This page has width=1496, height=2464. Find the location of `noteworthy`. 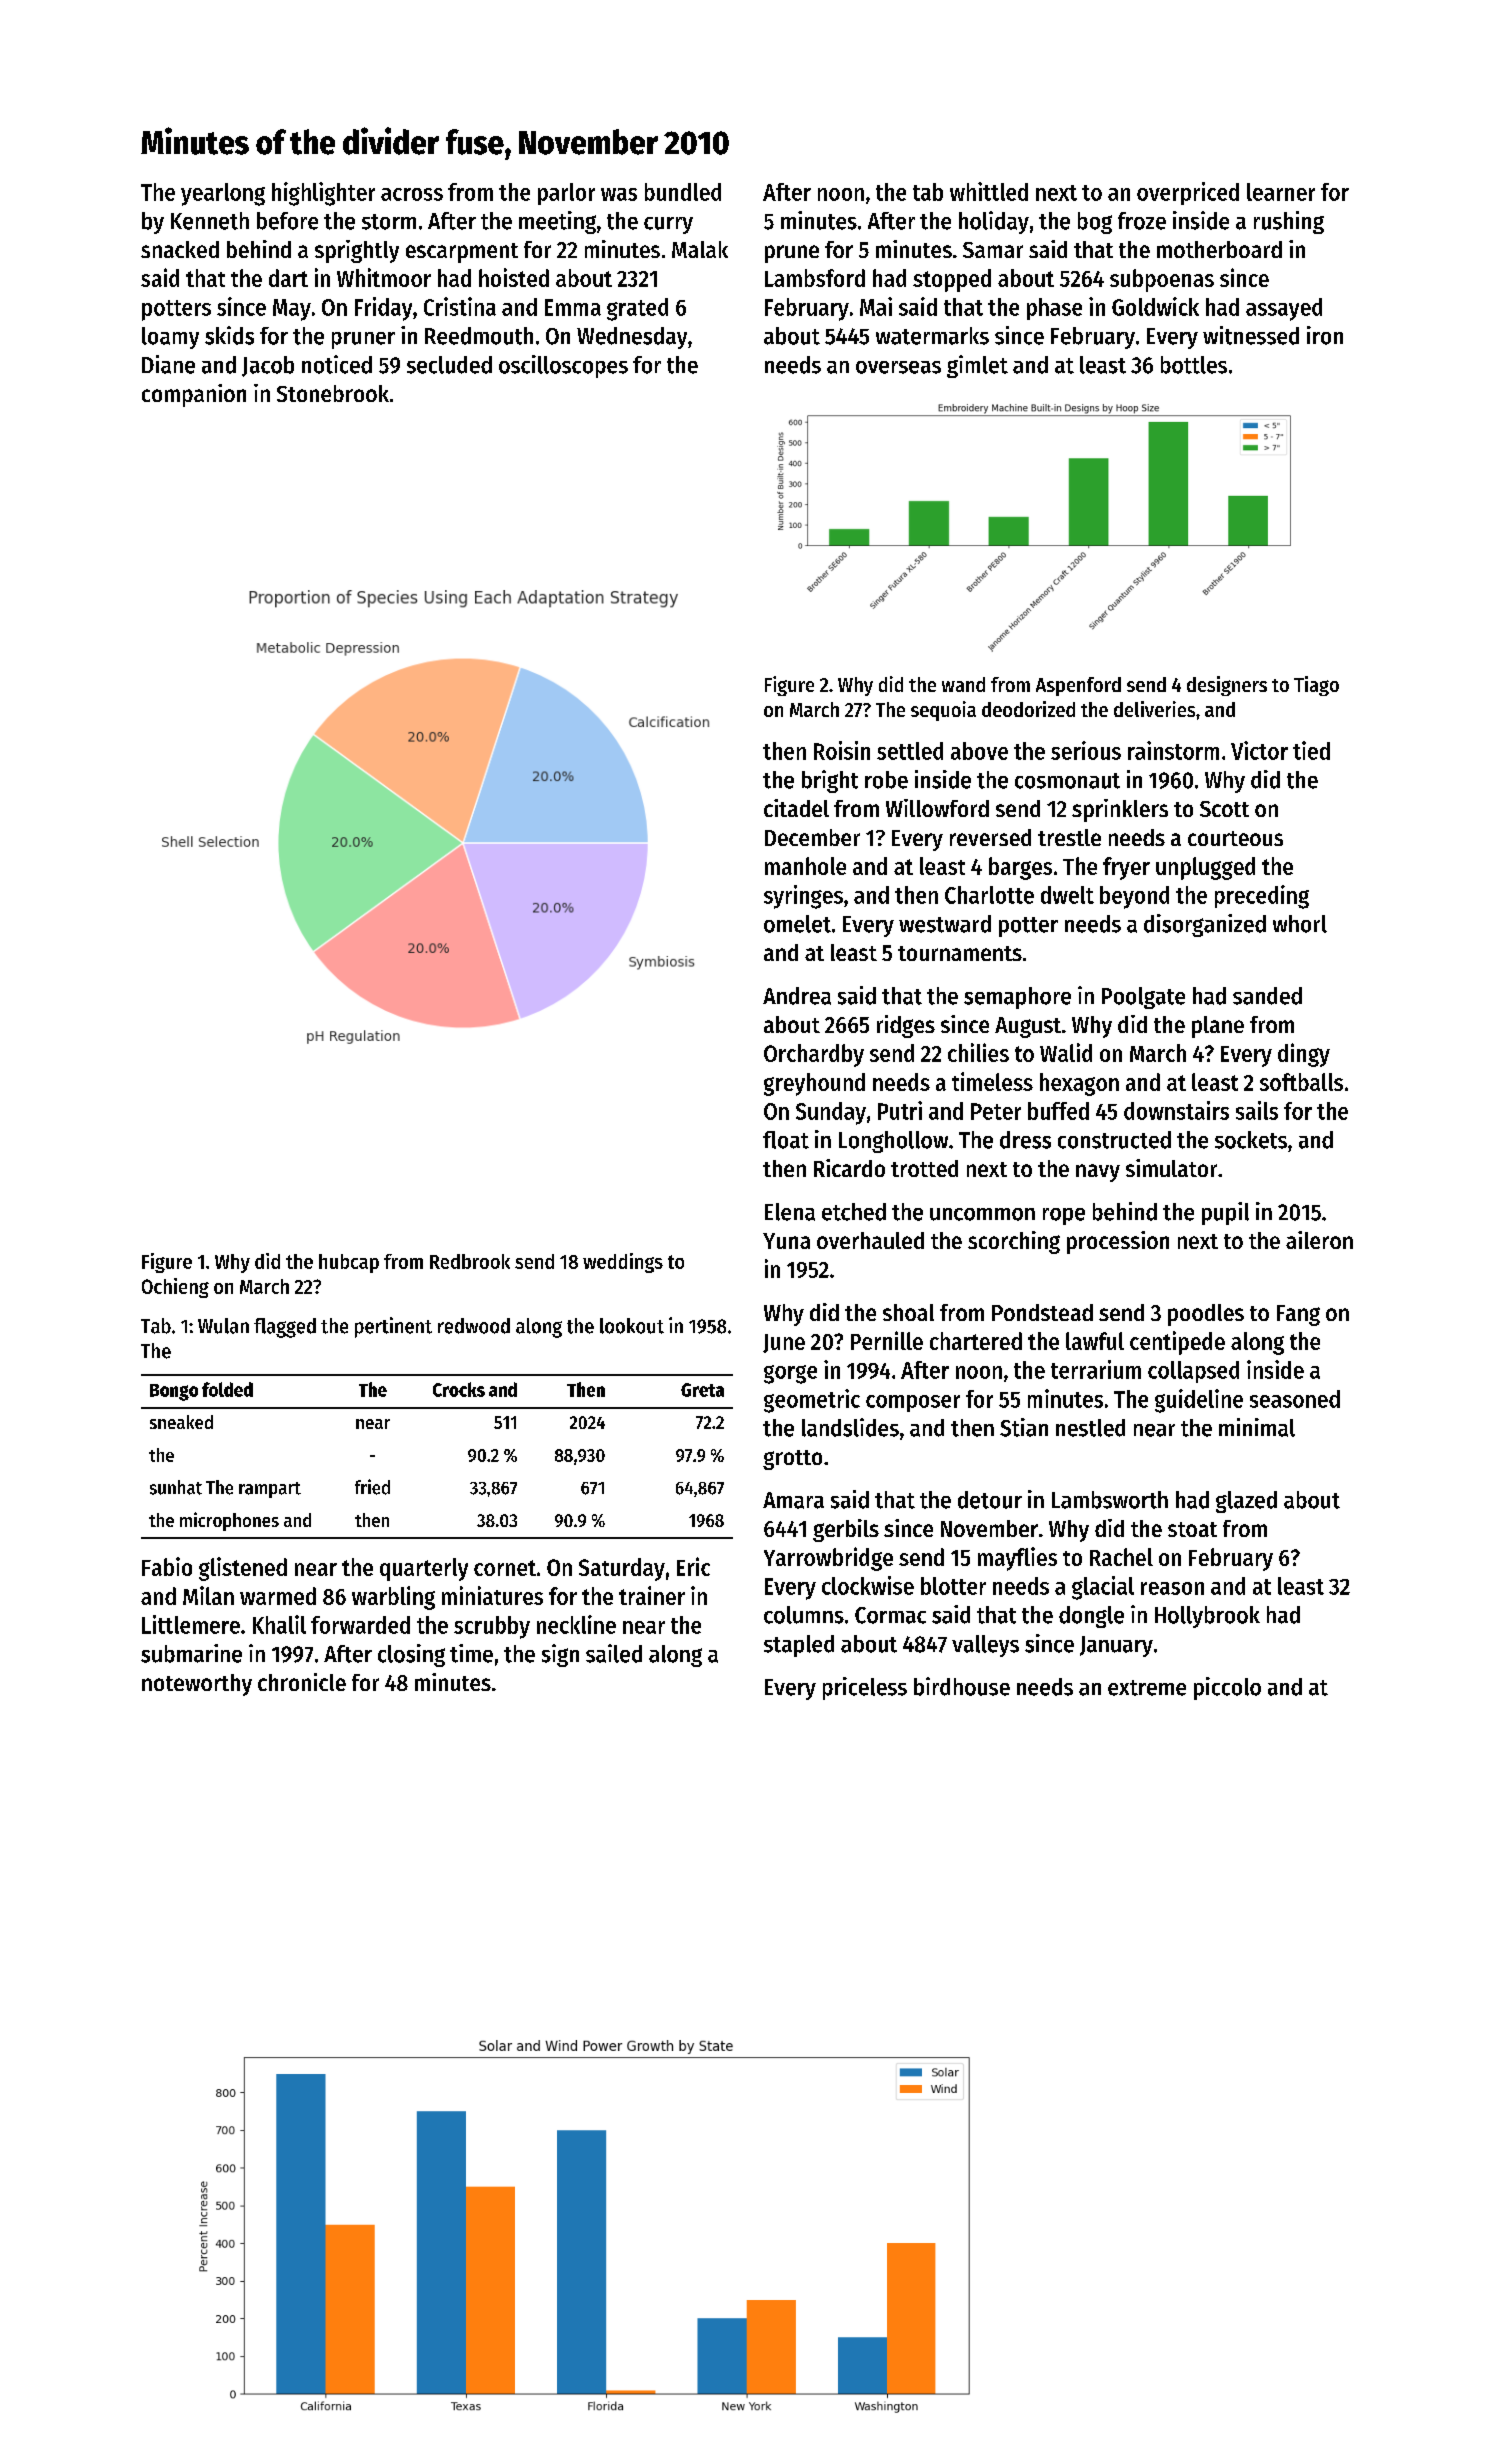

noteworthy is located at coordinates (197, 1685).
